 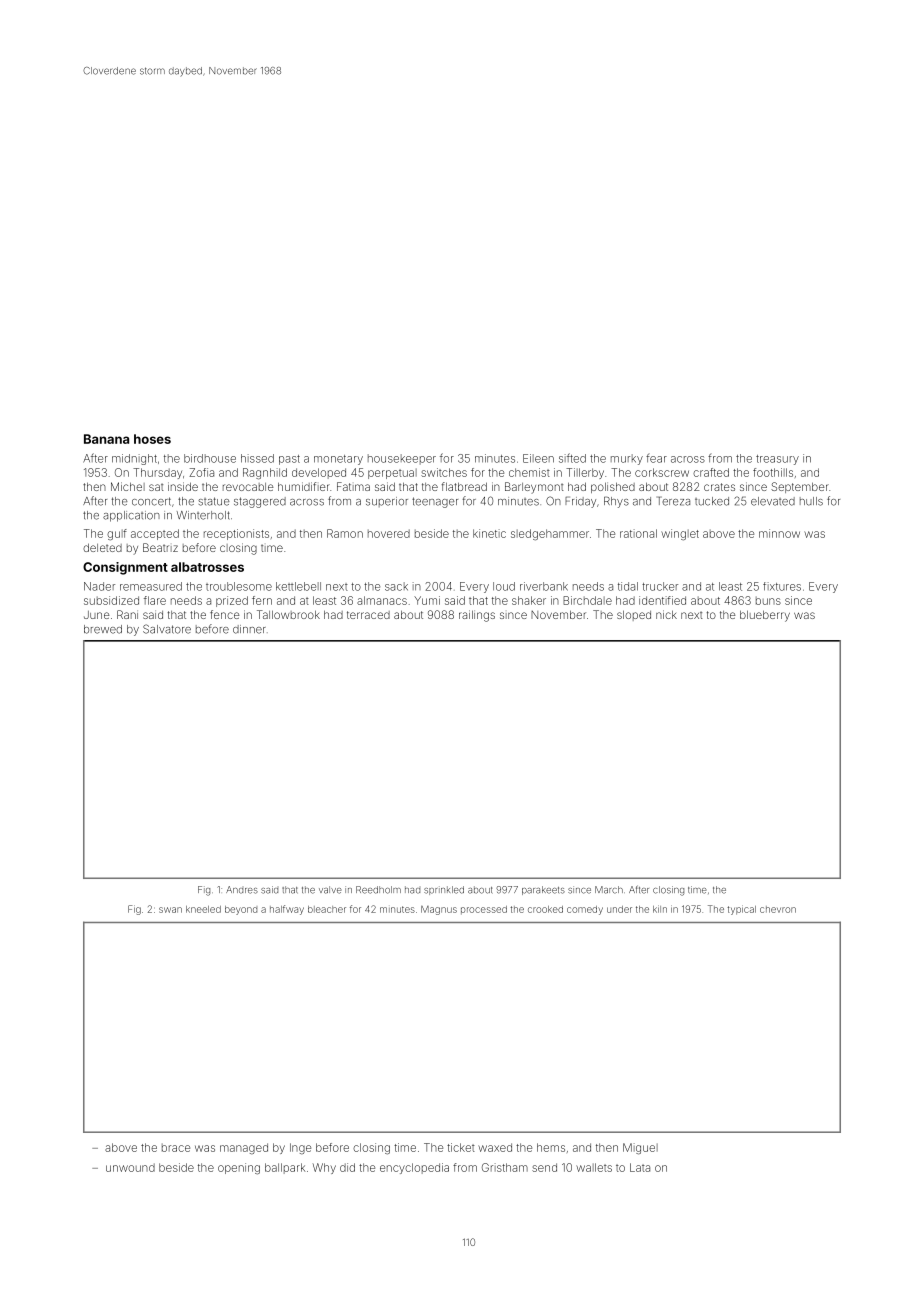 What do you see at coordinates (666, 614) in the image?
I see `nick` at bounding box center [666, 614].
